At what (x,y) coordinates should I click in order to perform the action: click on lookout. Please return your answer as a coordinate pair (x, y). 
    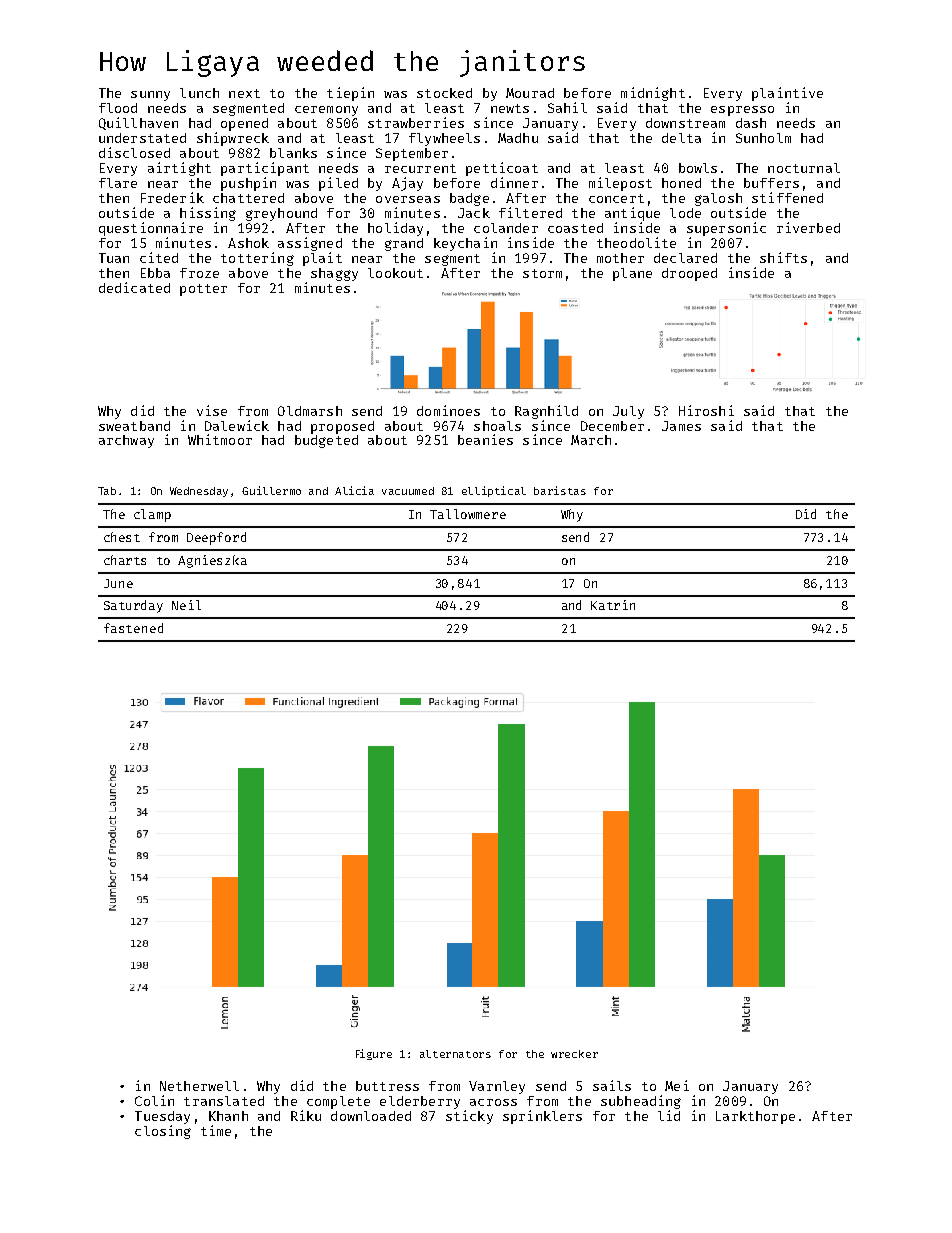
    Looking at the image, I should click on (395, 273).
